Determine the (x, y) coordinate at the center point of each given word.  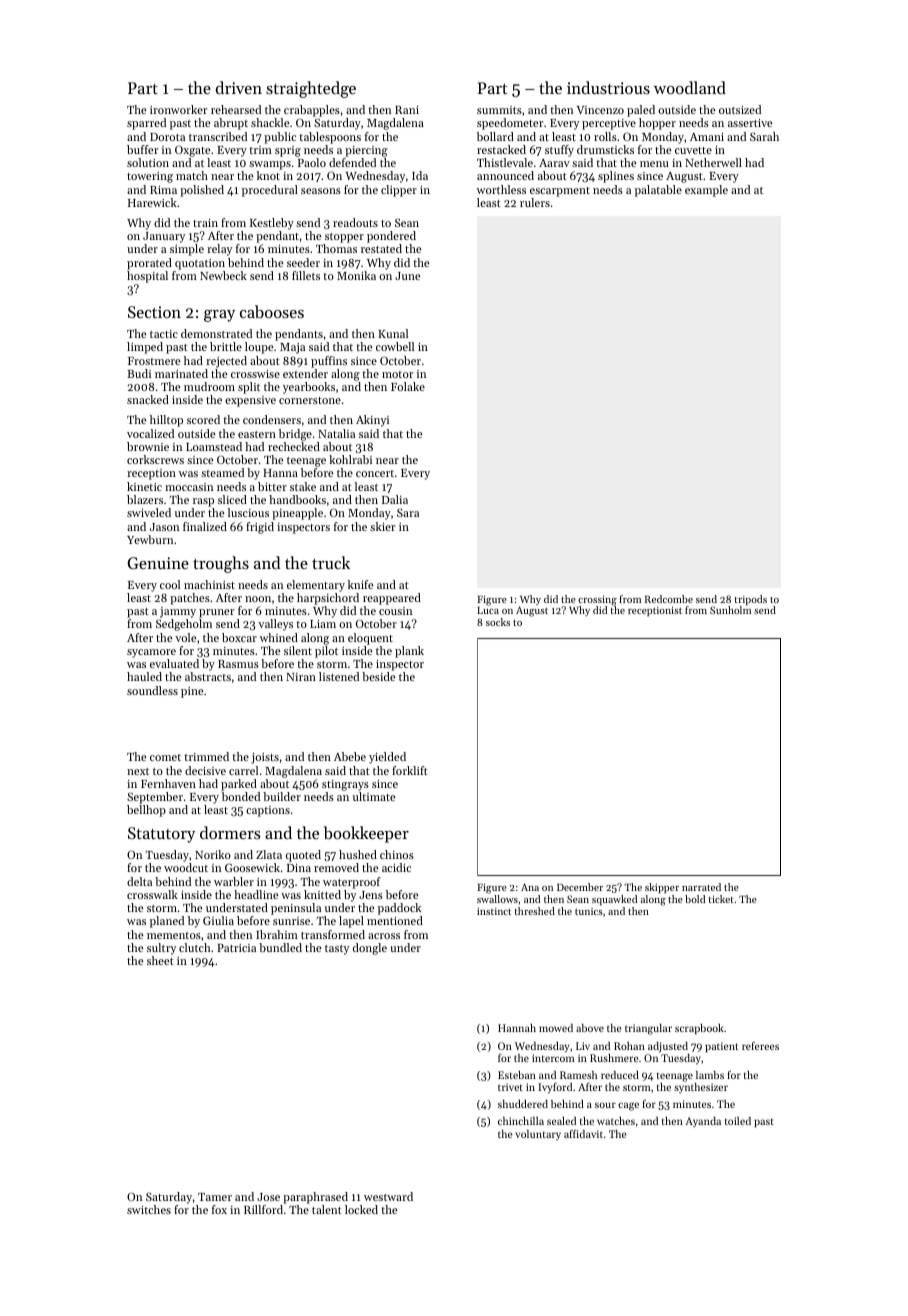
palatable (658, 191)
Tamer (215, 1197)
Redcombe (669, 599)
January (164, 237)
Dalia (395, 499)
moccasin (189, 487)
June (407, 276)
